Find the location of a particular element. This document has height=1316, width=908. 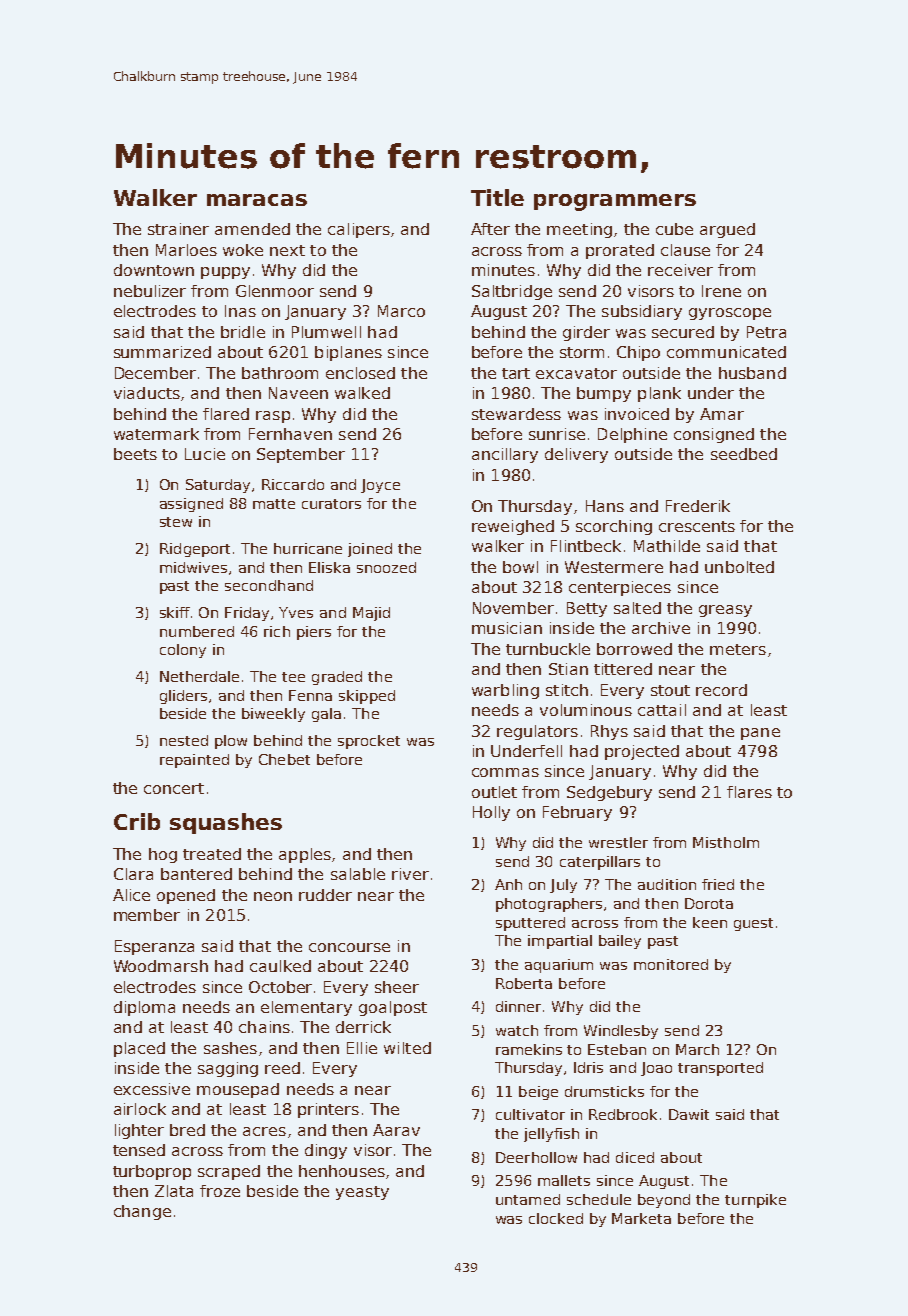

ancillary is located at coordinates (505, 455).
